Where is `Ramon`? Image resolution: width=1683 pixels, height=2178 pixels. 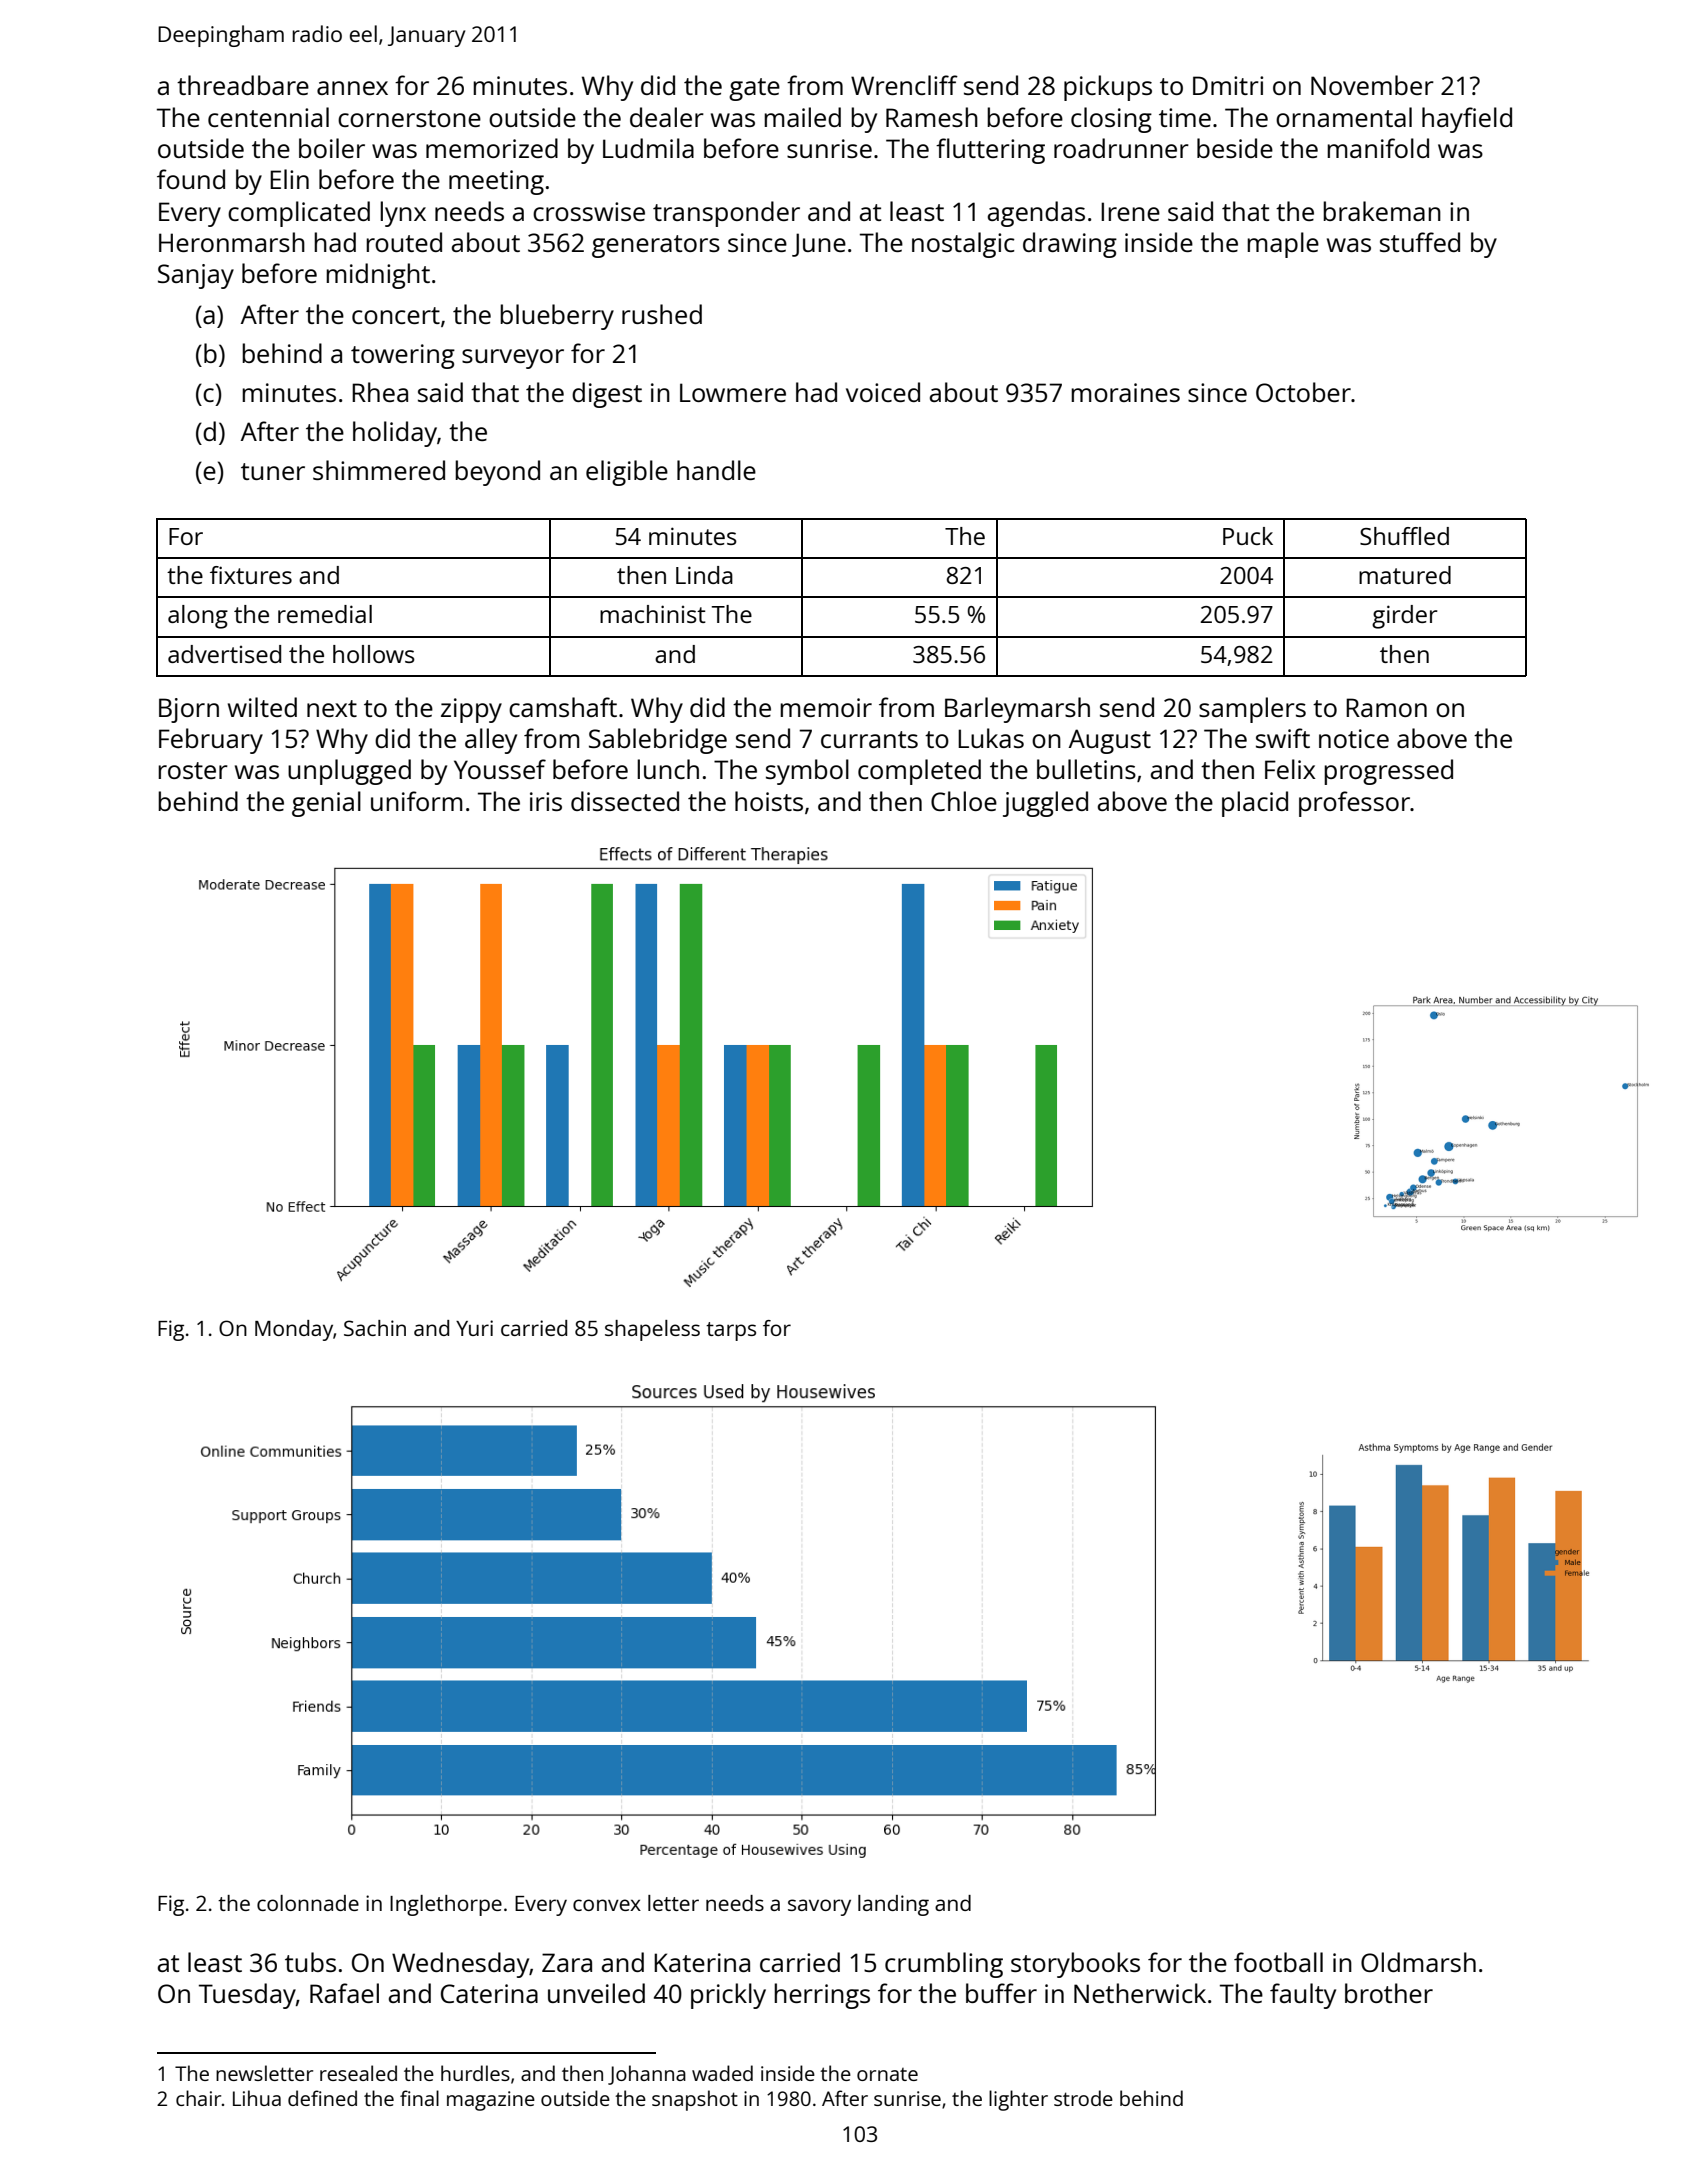 Ramon is located at coordinates (1386, 707).
